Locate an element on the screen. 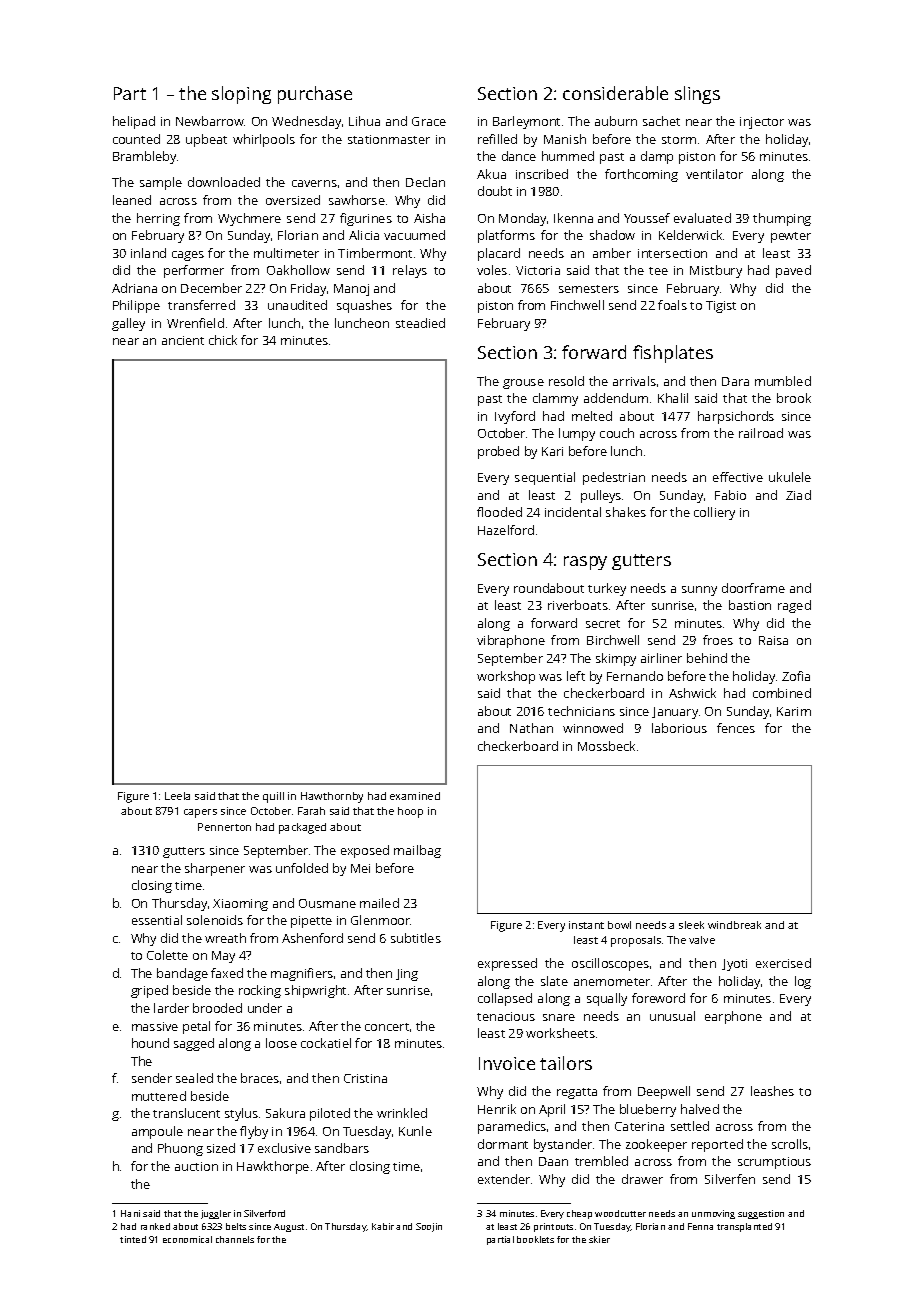 Image resolution: width=924 pixels, height=1308 pixels. economical is located at coordinates (187, 1239).
